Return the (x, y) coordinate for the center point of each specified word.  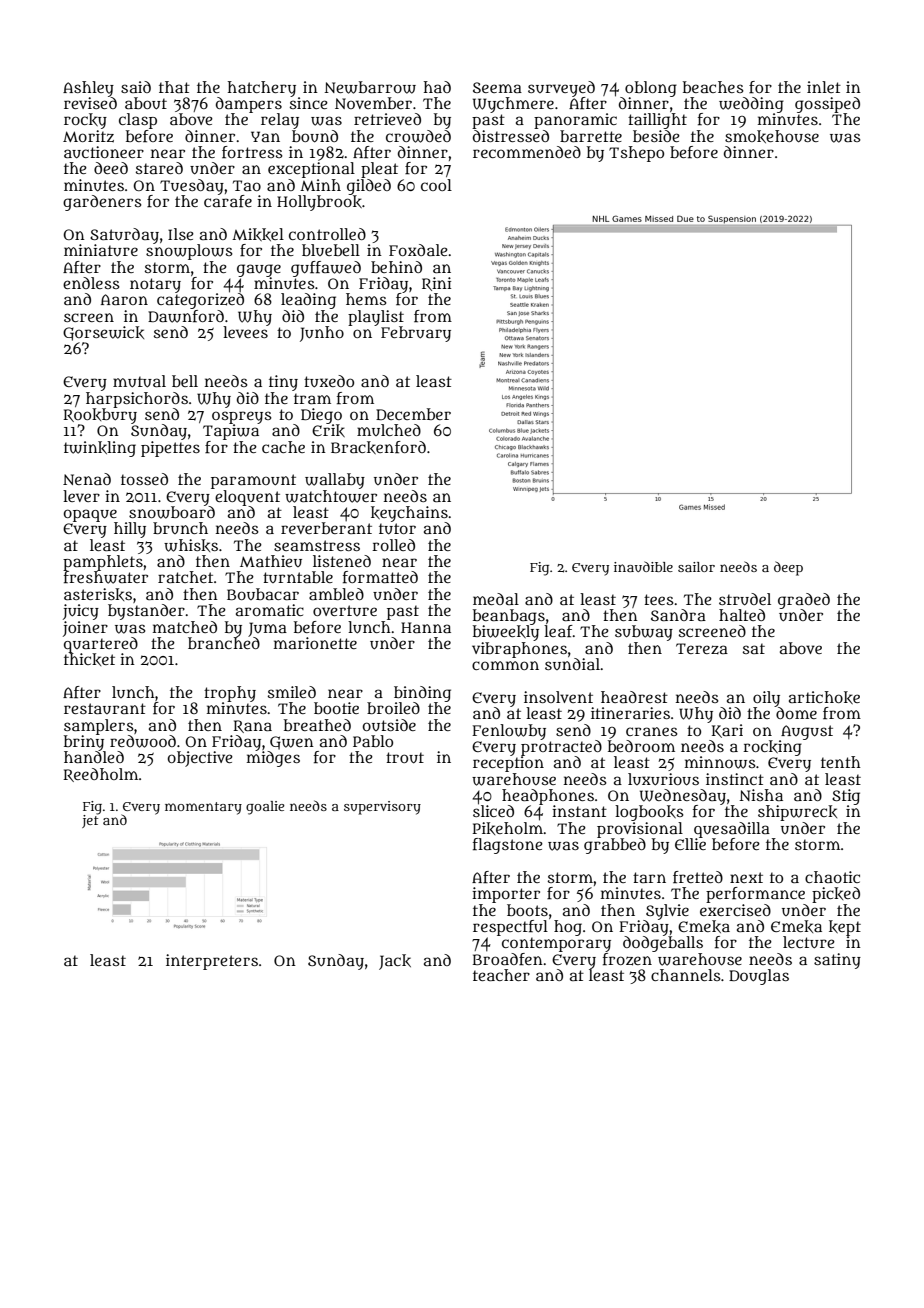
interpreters (212, 962)
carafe (228, 201)
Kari (727, 731)
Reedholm (101, 775)
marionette (315, 643)
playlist (376, 318)
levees (245, 332)
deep (788, 568)
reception (508, 764)
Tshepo (636, 154)
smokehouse (772, 136)
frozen (627, 959)
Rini (436, 284)
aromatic (270, 610)
